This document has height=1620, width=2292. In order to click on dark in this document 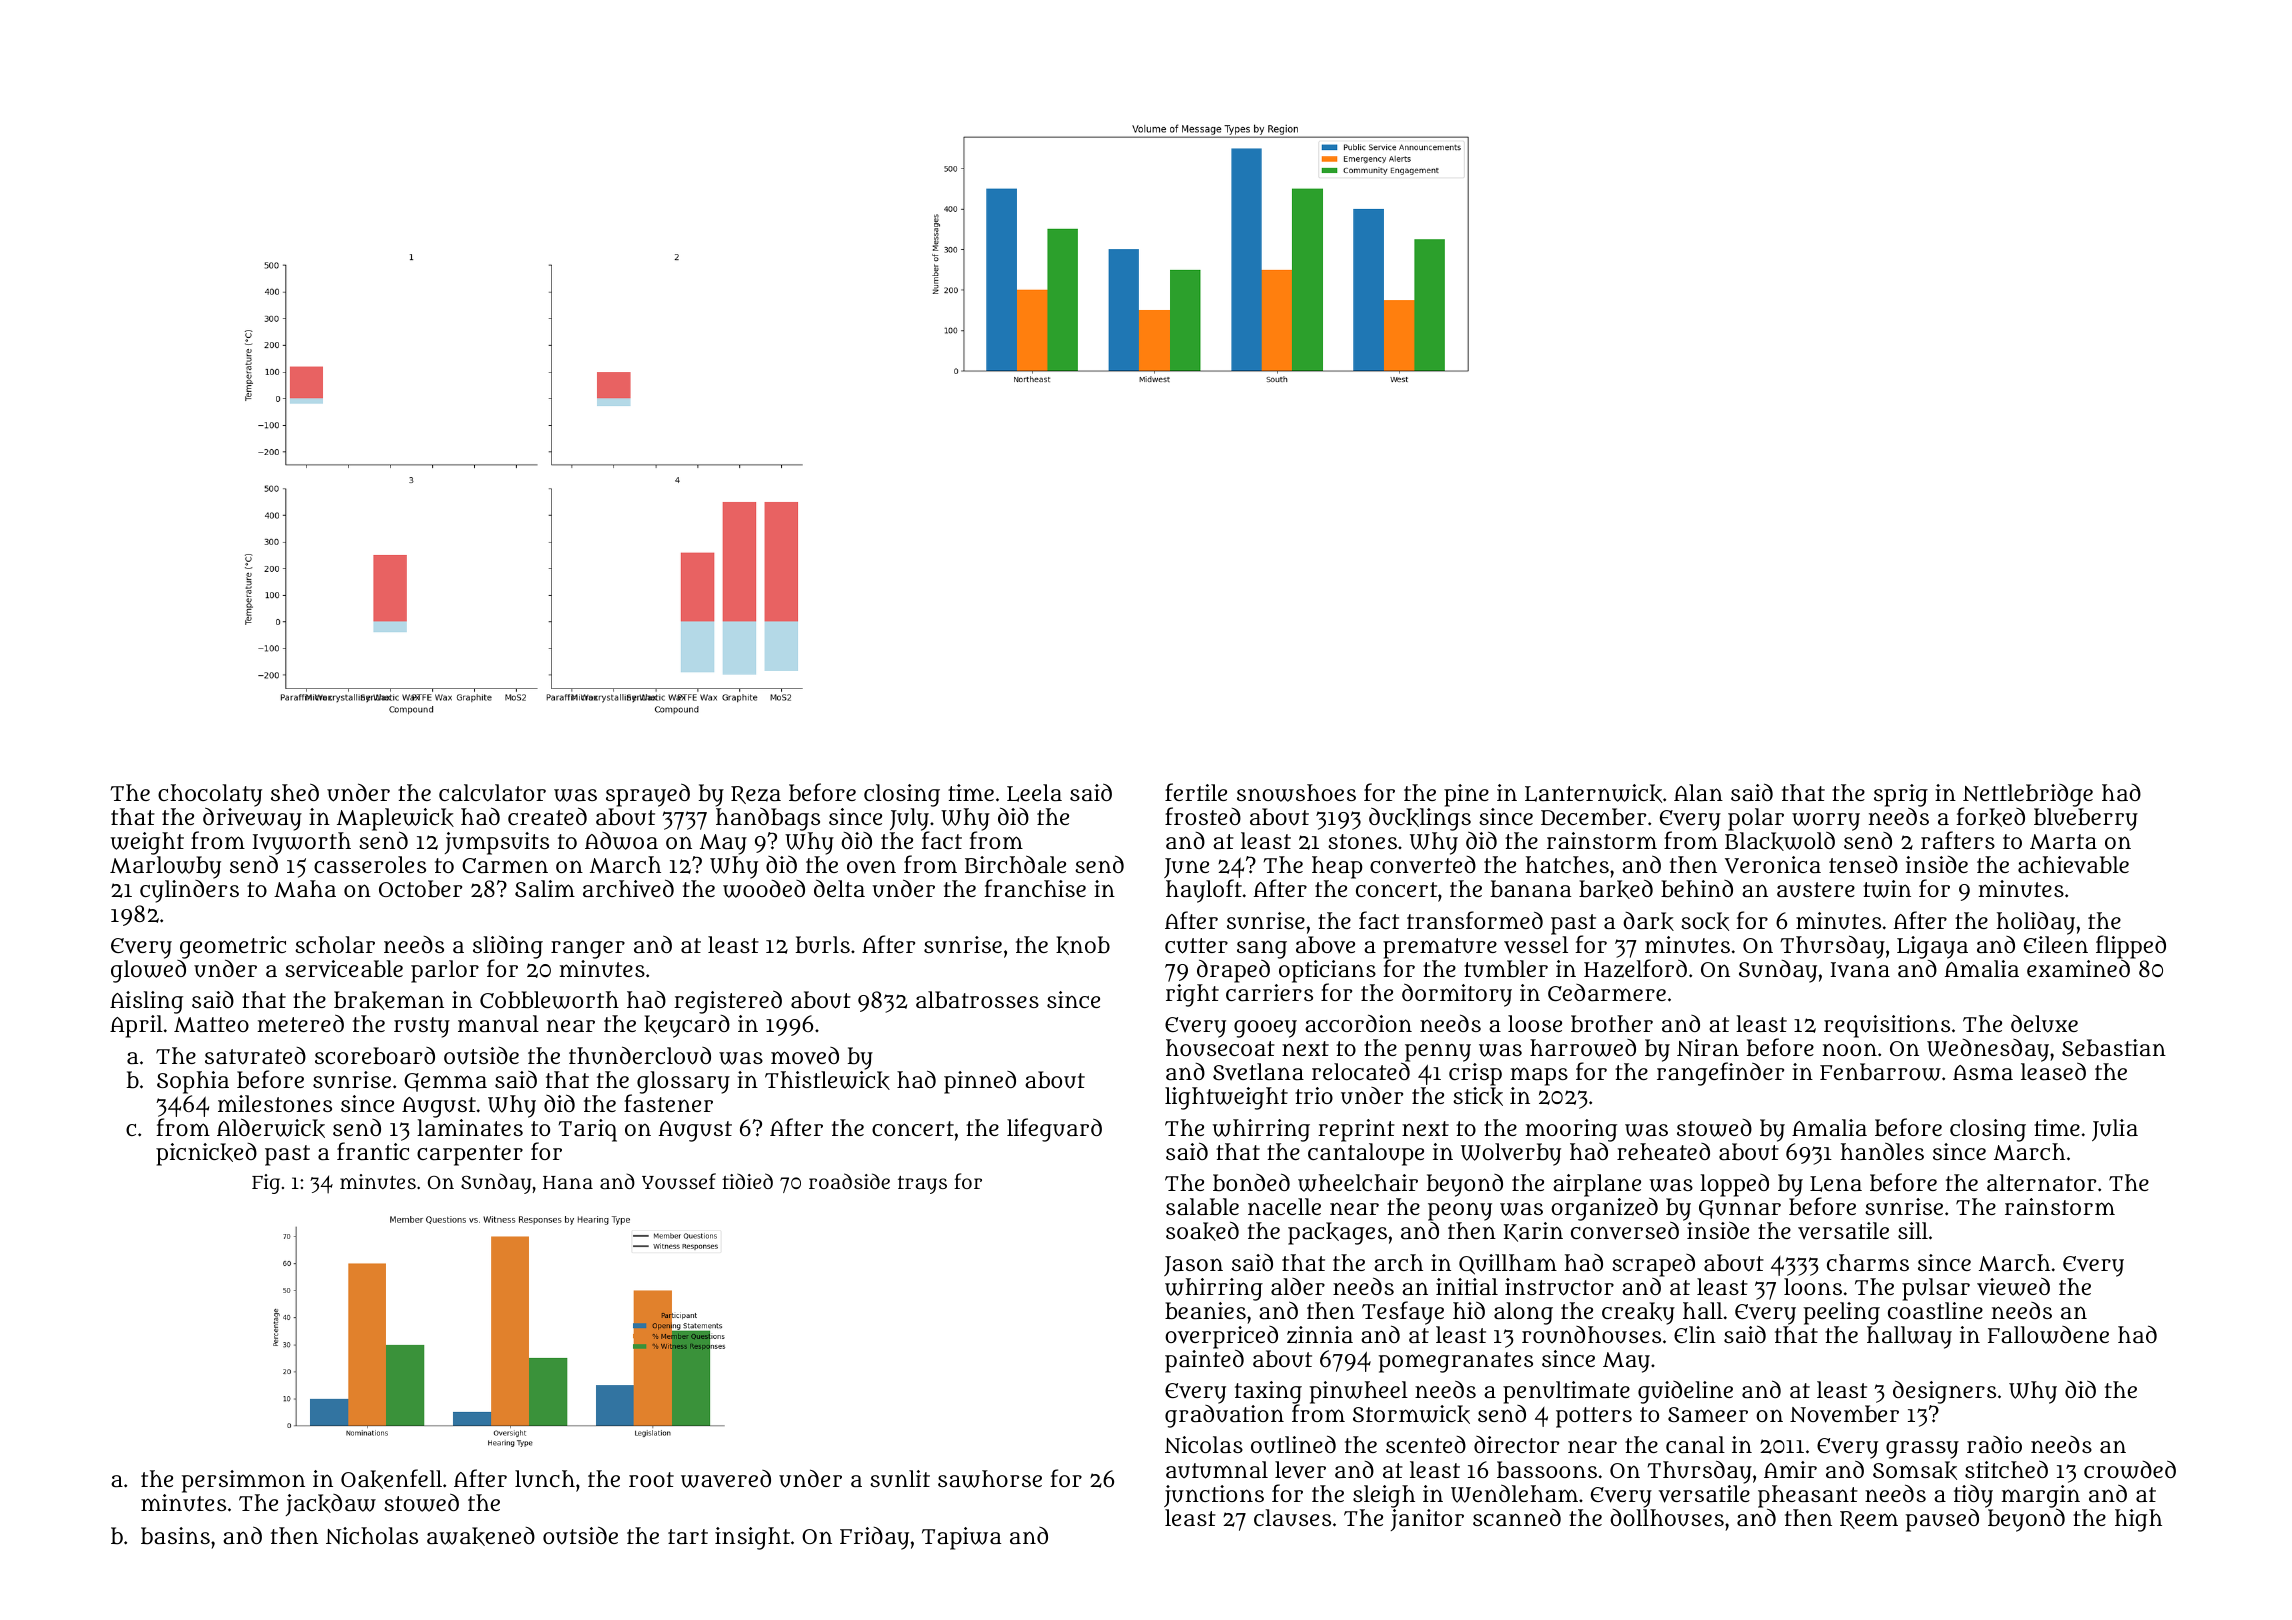, I will do `click(1648, 921)`.
